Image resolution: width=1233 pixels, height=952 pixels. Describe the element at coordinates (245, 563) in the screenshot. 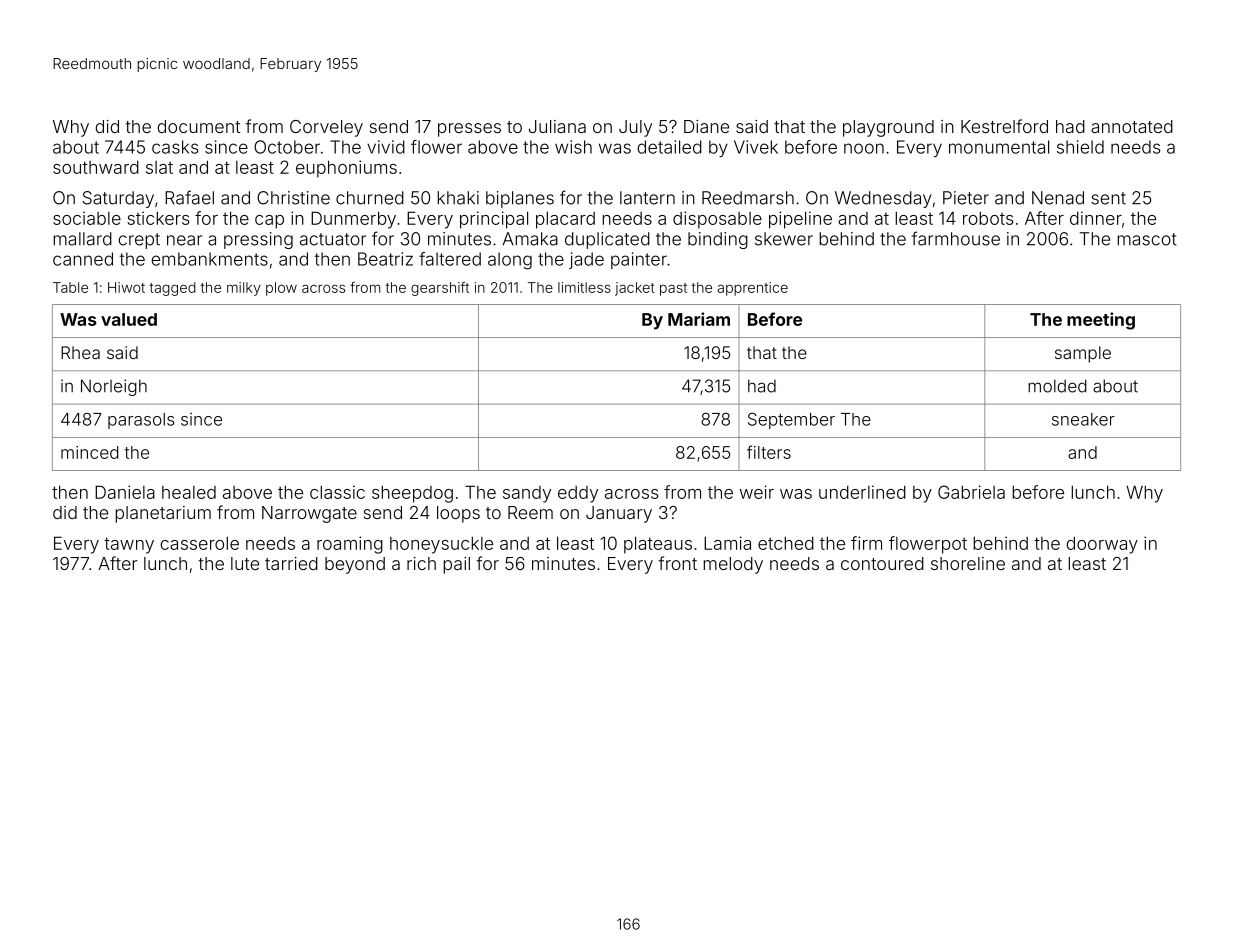

I see `lute` at that location.
